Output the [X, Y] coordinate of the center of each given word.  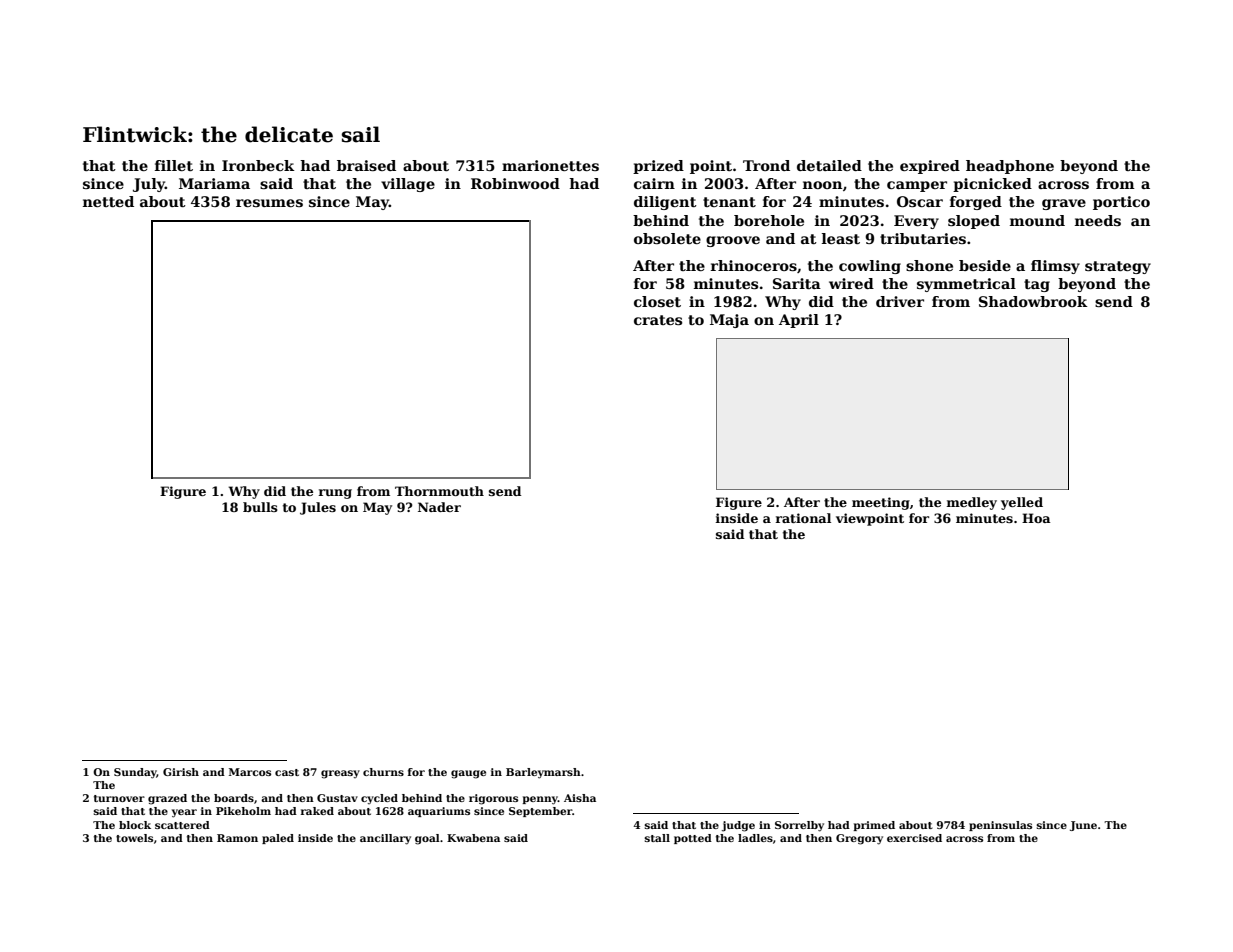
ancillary [385, 839]
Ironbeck [258, 165]
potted [693, 839]
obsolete [667, 238]
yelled [1022, 503]
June [1083, 826]
